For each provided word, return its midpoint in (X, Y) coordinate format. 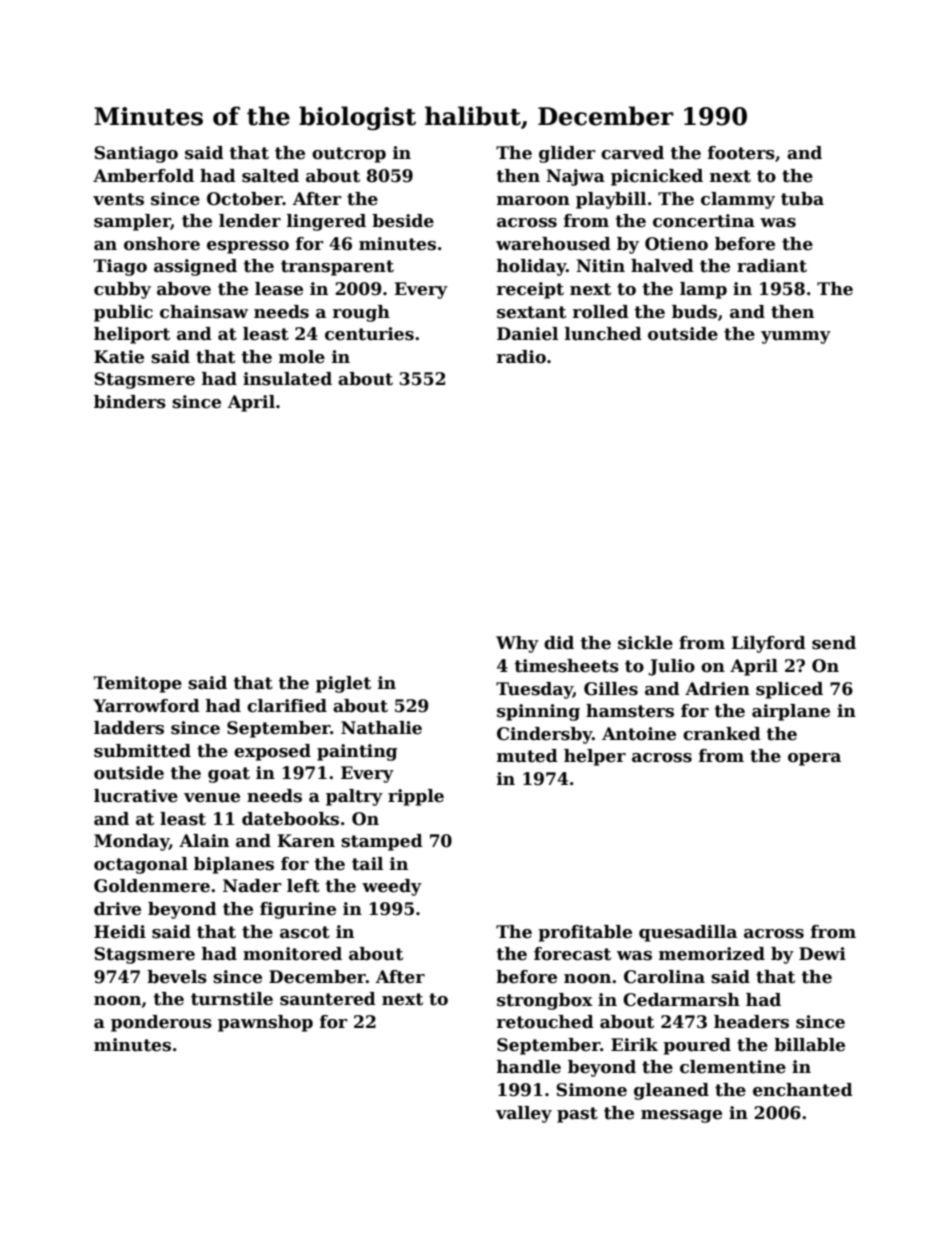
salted (270, 176)
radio (521, 357)
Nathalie (381, 728)
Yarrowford (146, 706)
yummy (796, 337)
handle (529, 1067)
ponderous (161, 1023)
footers (741, 153)
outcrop (349, 155)
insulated (287, 379)
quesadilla (688, 933)
